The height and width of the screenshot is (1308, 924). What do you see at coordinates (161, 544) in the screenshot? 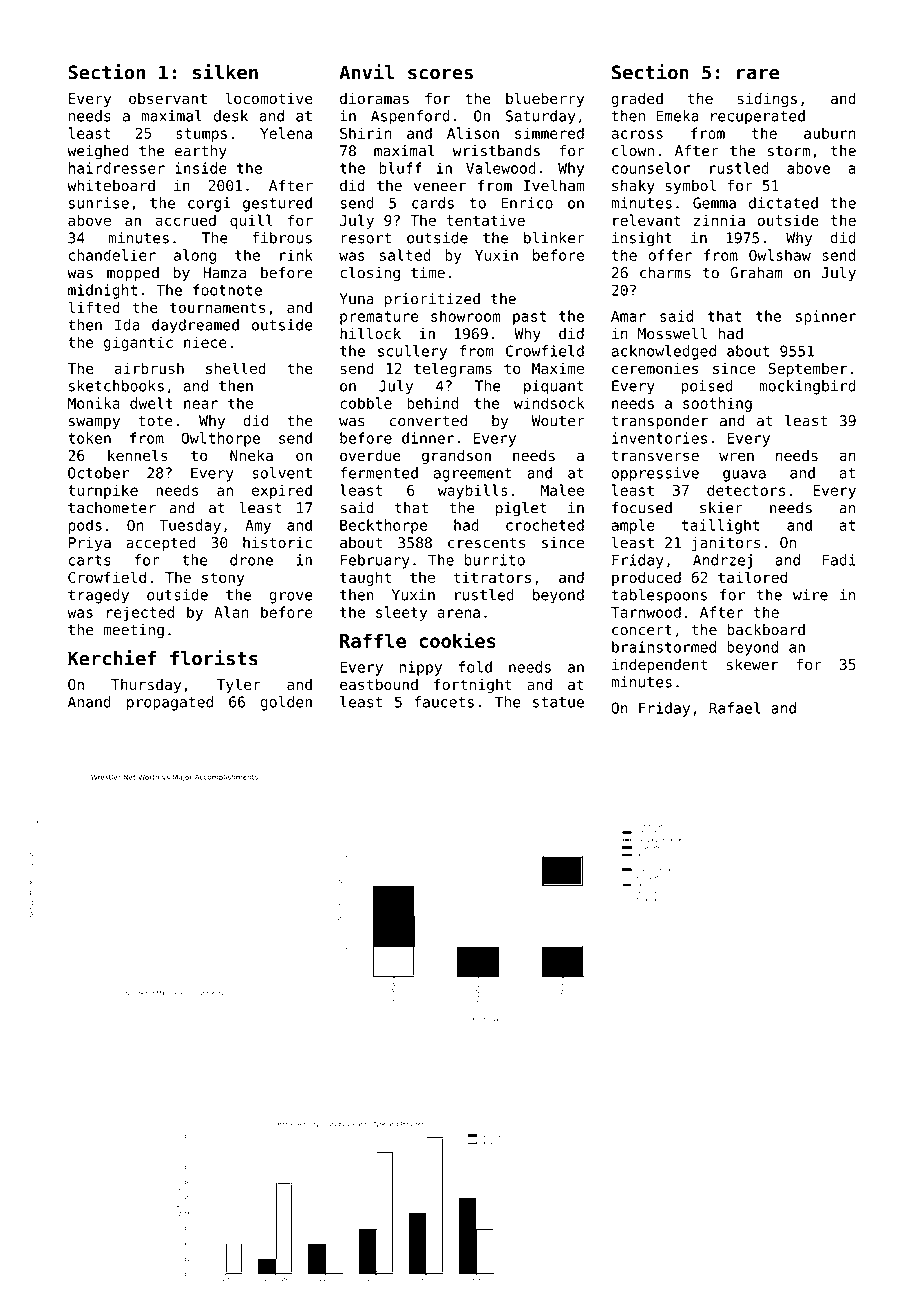
I see `accepted` at bounding box center [161, 544].
